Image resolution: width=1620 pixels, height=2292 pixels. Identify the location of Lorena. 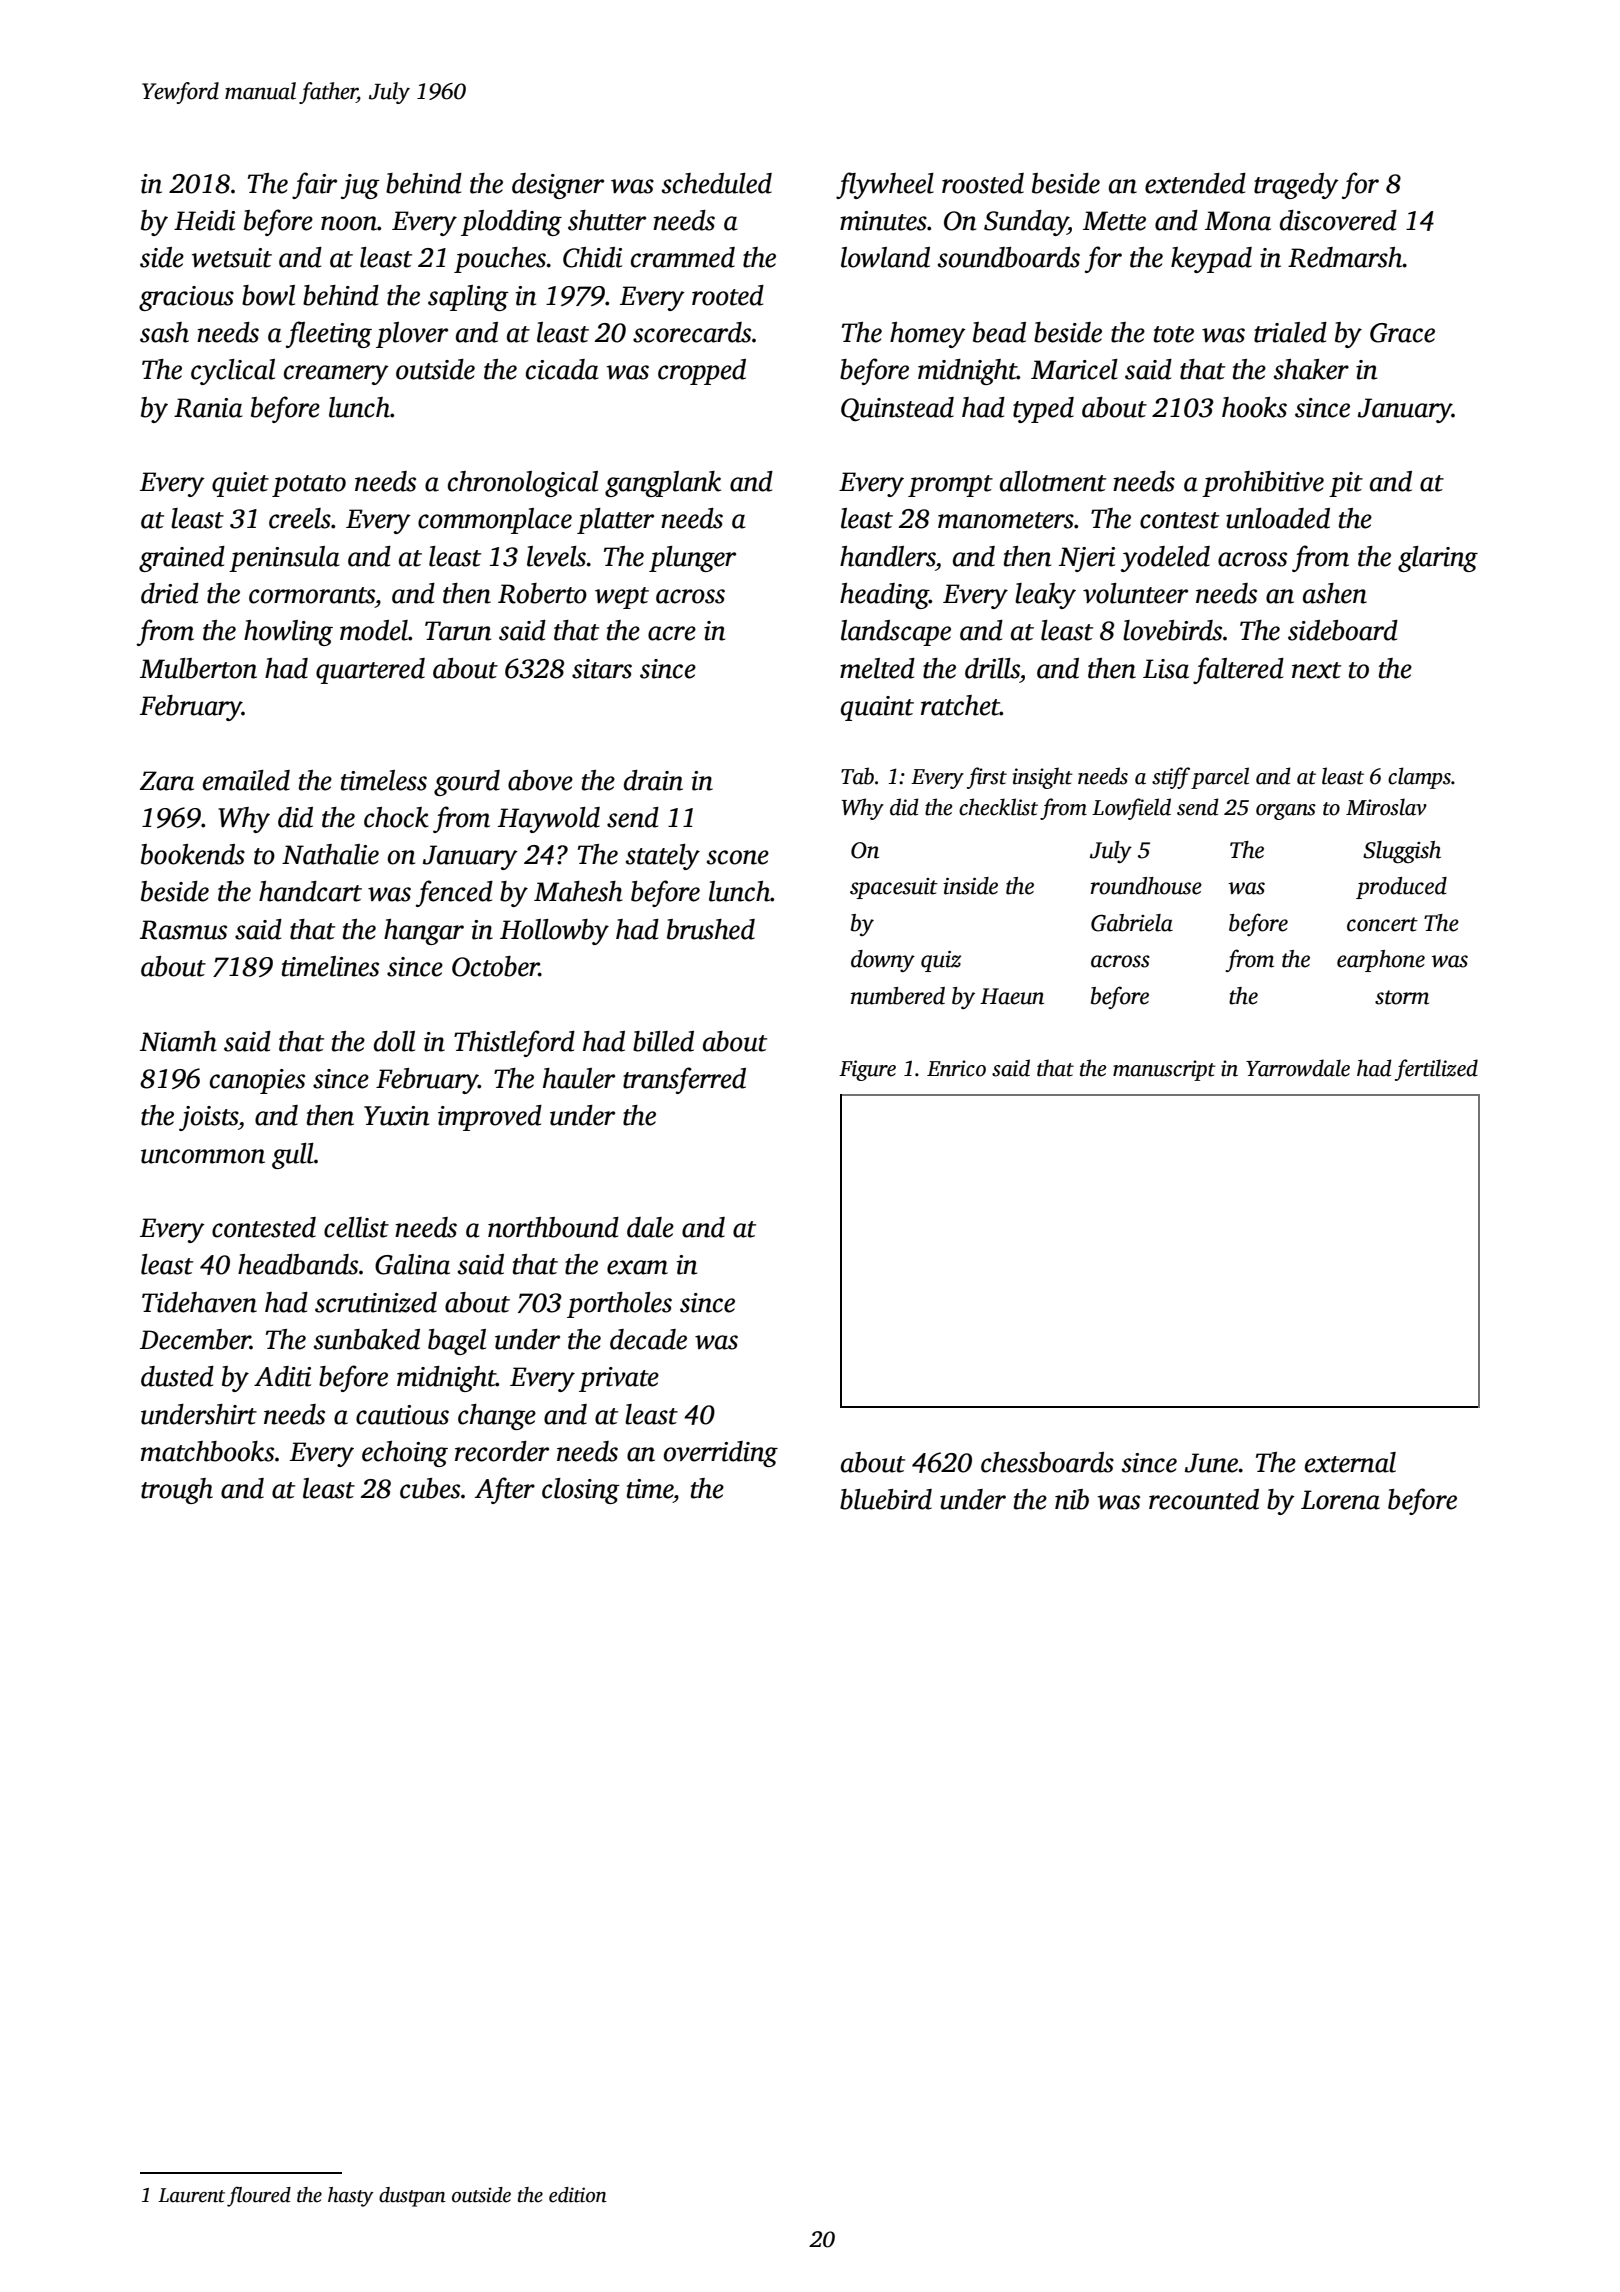
(1340, 1500).
